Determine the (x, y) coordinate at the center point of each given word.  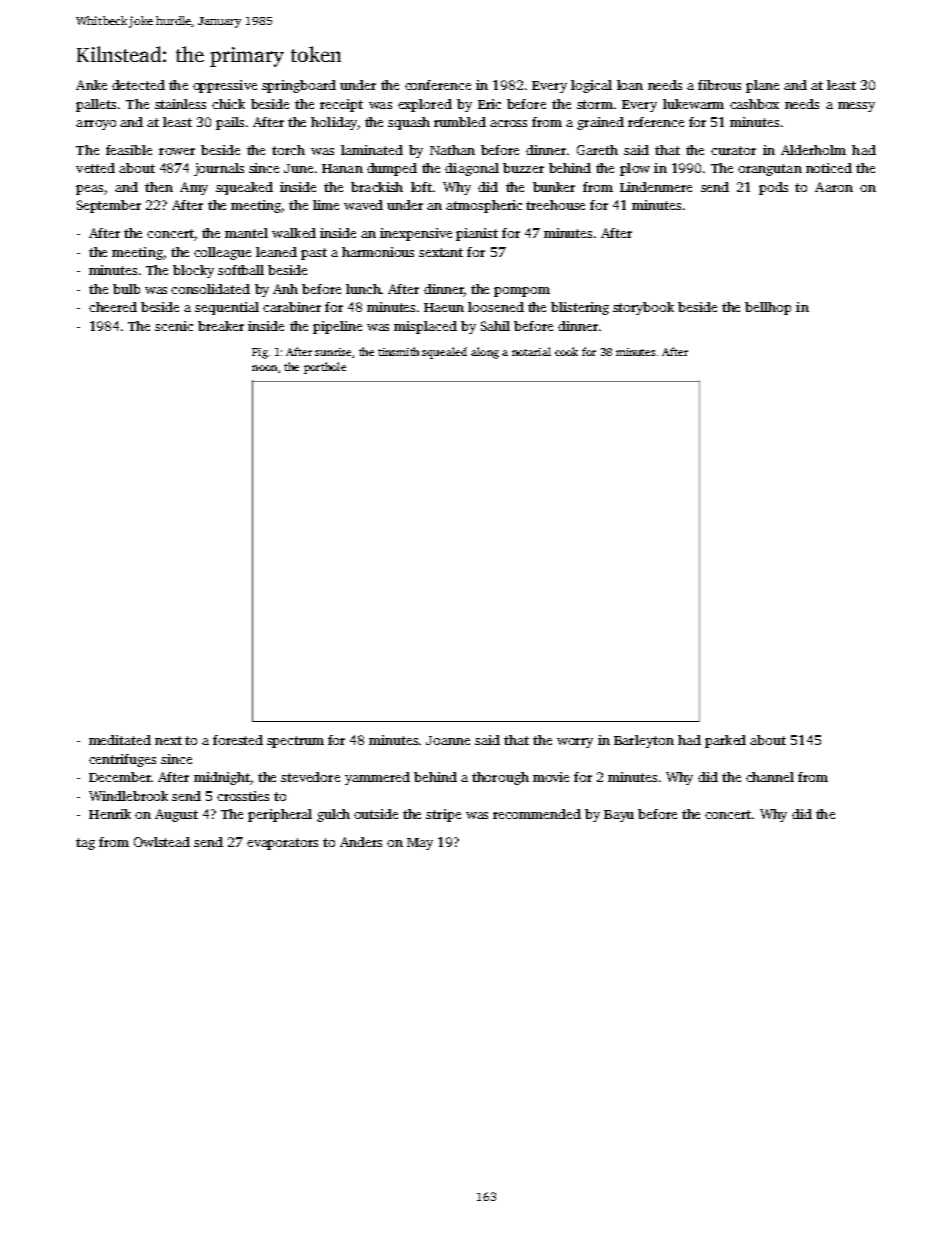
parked (725, 741)
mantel (246, 233)
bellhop (768, 308)
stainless (180, 104)
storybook (643, 308)
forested (238, 740)
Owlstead (162, 842)
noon (264, 368)
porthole (325, 368)
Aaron (834, 187)
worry (575, 743)
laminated (372, 150)
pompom (522, 292)
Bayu (619, 816)
